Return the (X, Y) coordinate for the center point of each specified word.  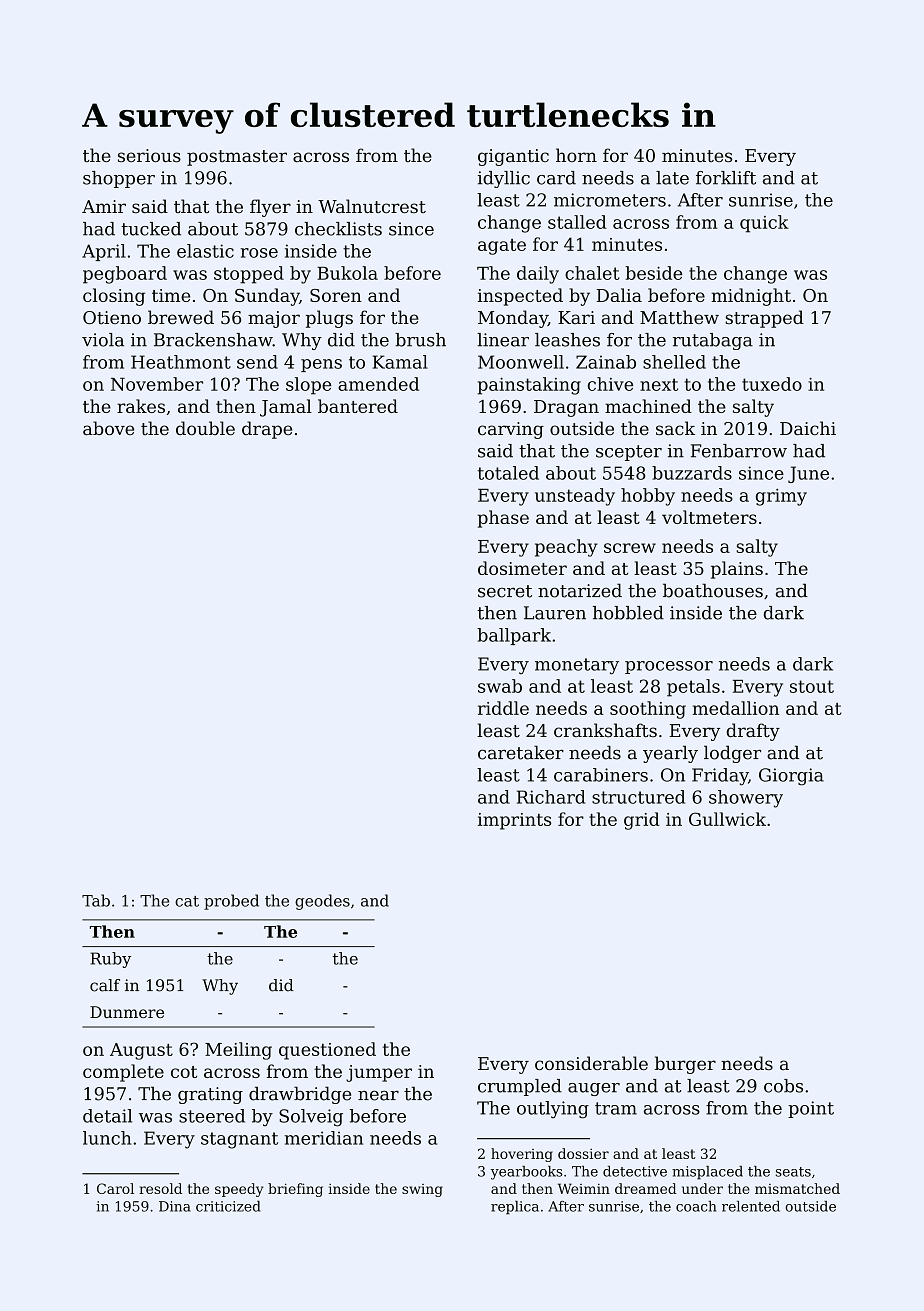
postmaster (237, 158)
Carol (115, 1188)
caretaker (521, 752)
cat (187, 901)
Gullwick (727, 819)
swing (422, 1190)
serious (149, 155)
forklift (726, 178)
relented (751, 1206)
